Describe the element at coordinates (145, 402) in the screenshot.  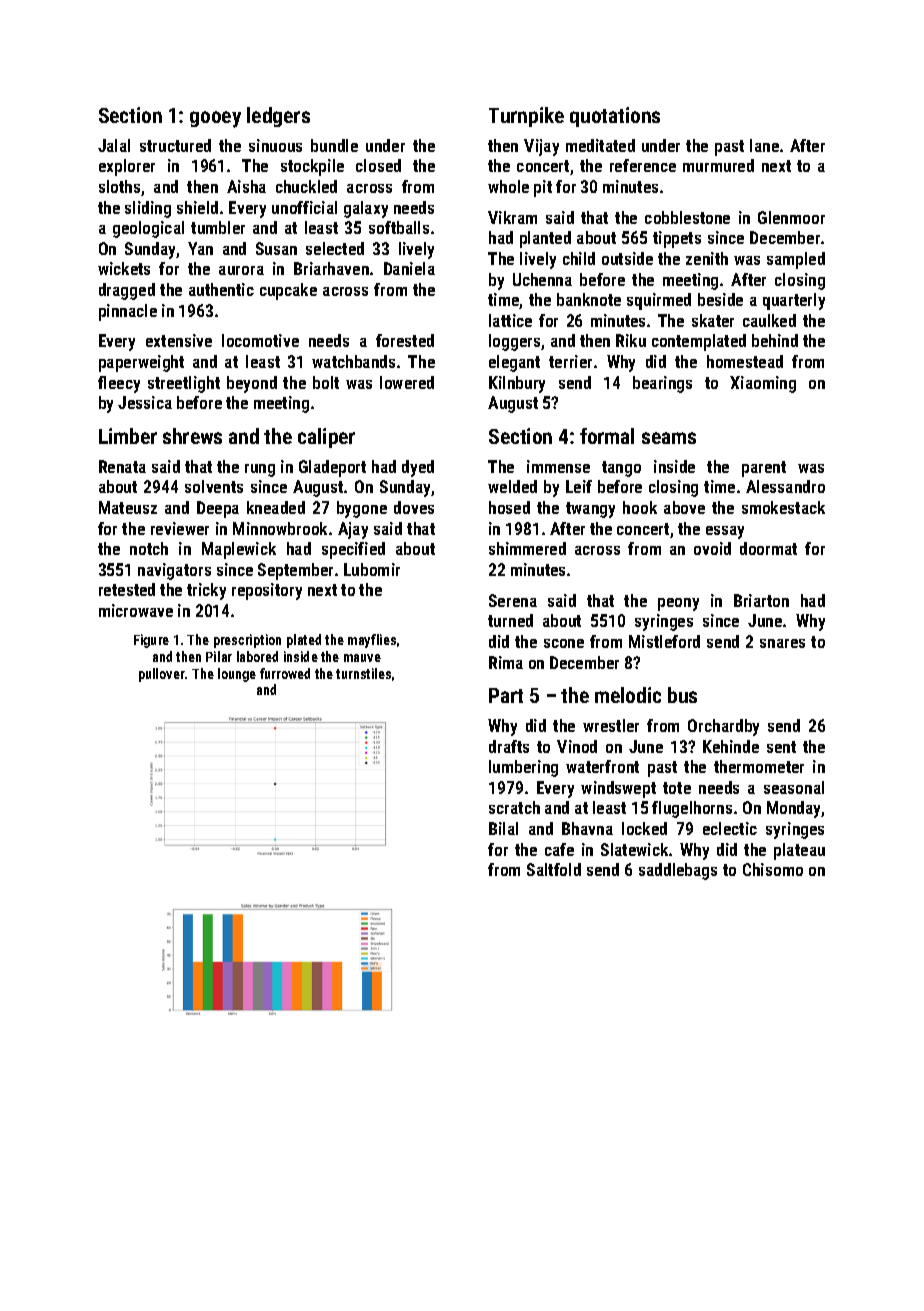
I see `Jessica` at that location.
